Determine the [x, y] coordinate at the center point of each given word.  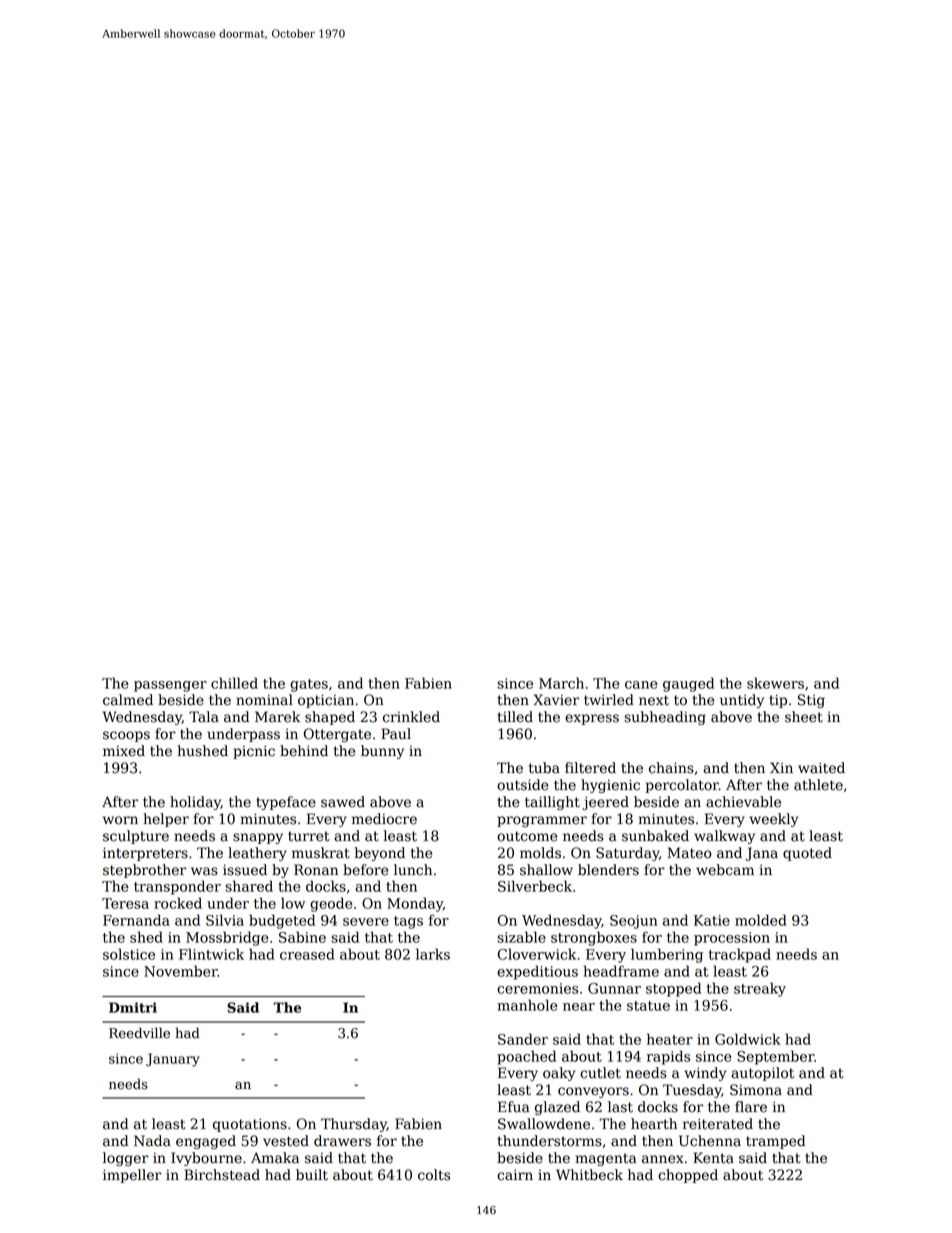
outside [522, 785]
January [173, 1060]
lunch [413, 870]
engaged [206, 1142]
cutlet [600, 1073]
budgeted [282, 921]
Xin [781, 767]
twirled [609, 700]
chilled [234, 683]
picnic [254, 752]
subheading [665, 718]
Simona [756, 1090]
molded [761, 920]
